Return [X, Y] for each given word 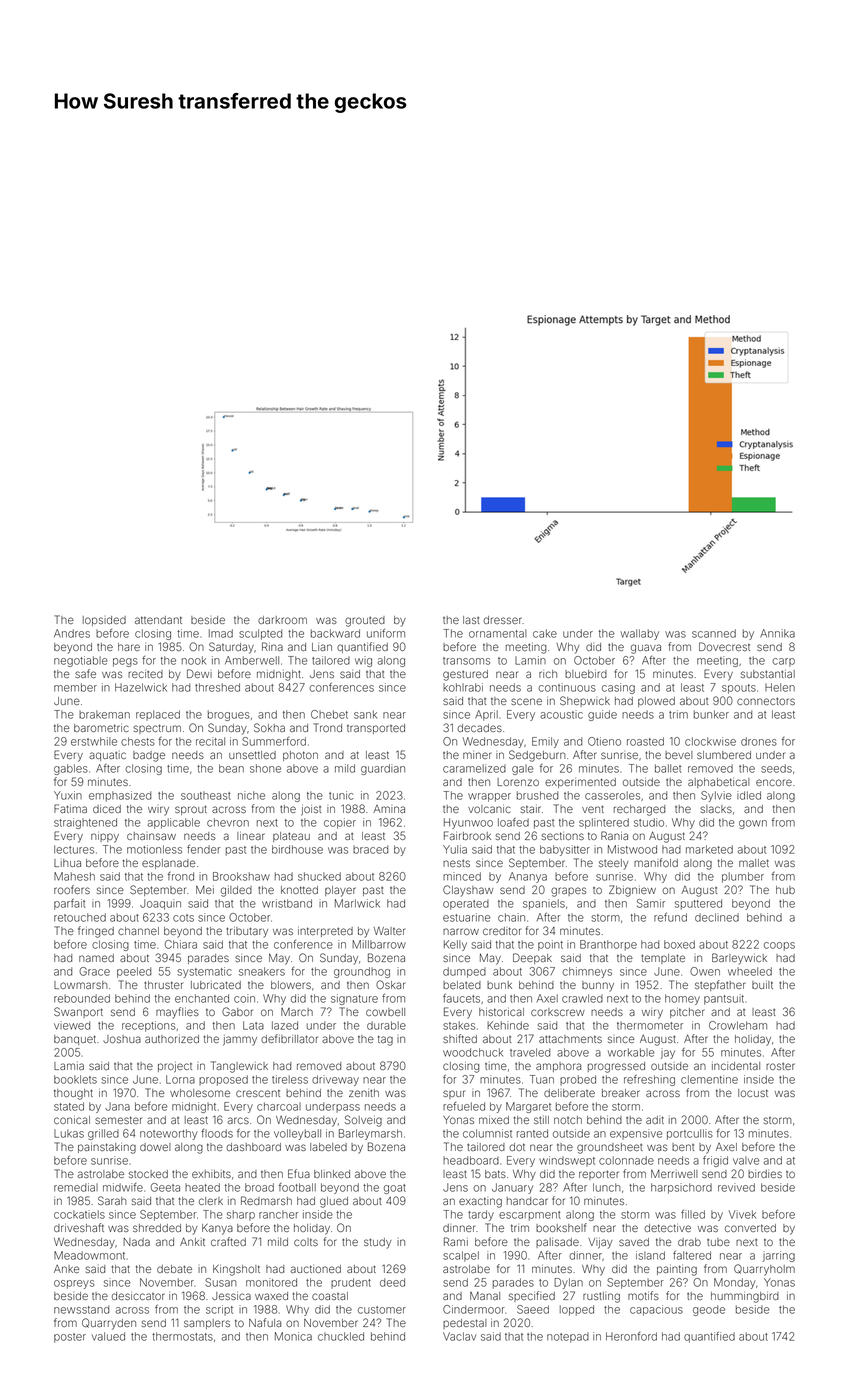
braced [370, 849]
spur [454, 1094]
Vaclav [459, 1336]
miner [477, 755]
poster [70, 1338]
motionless [154, 849]
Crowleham [738, 1025]
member [75, 687]
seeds [776, 768]
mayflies [177, 1013]
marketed [709, 849]
